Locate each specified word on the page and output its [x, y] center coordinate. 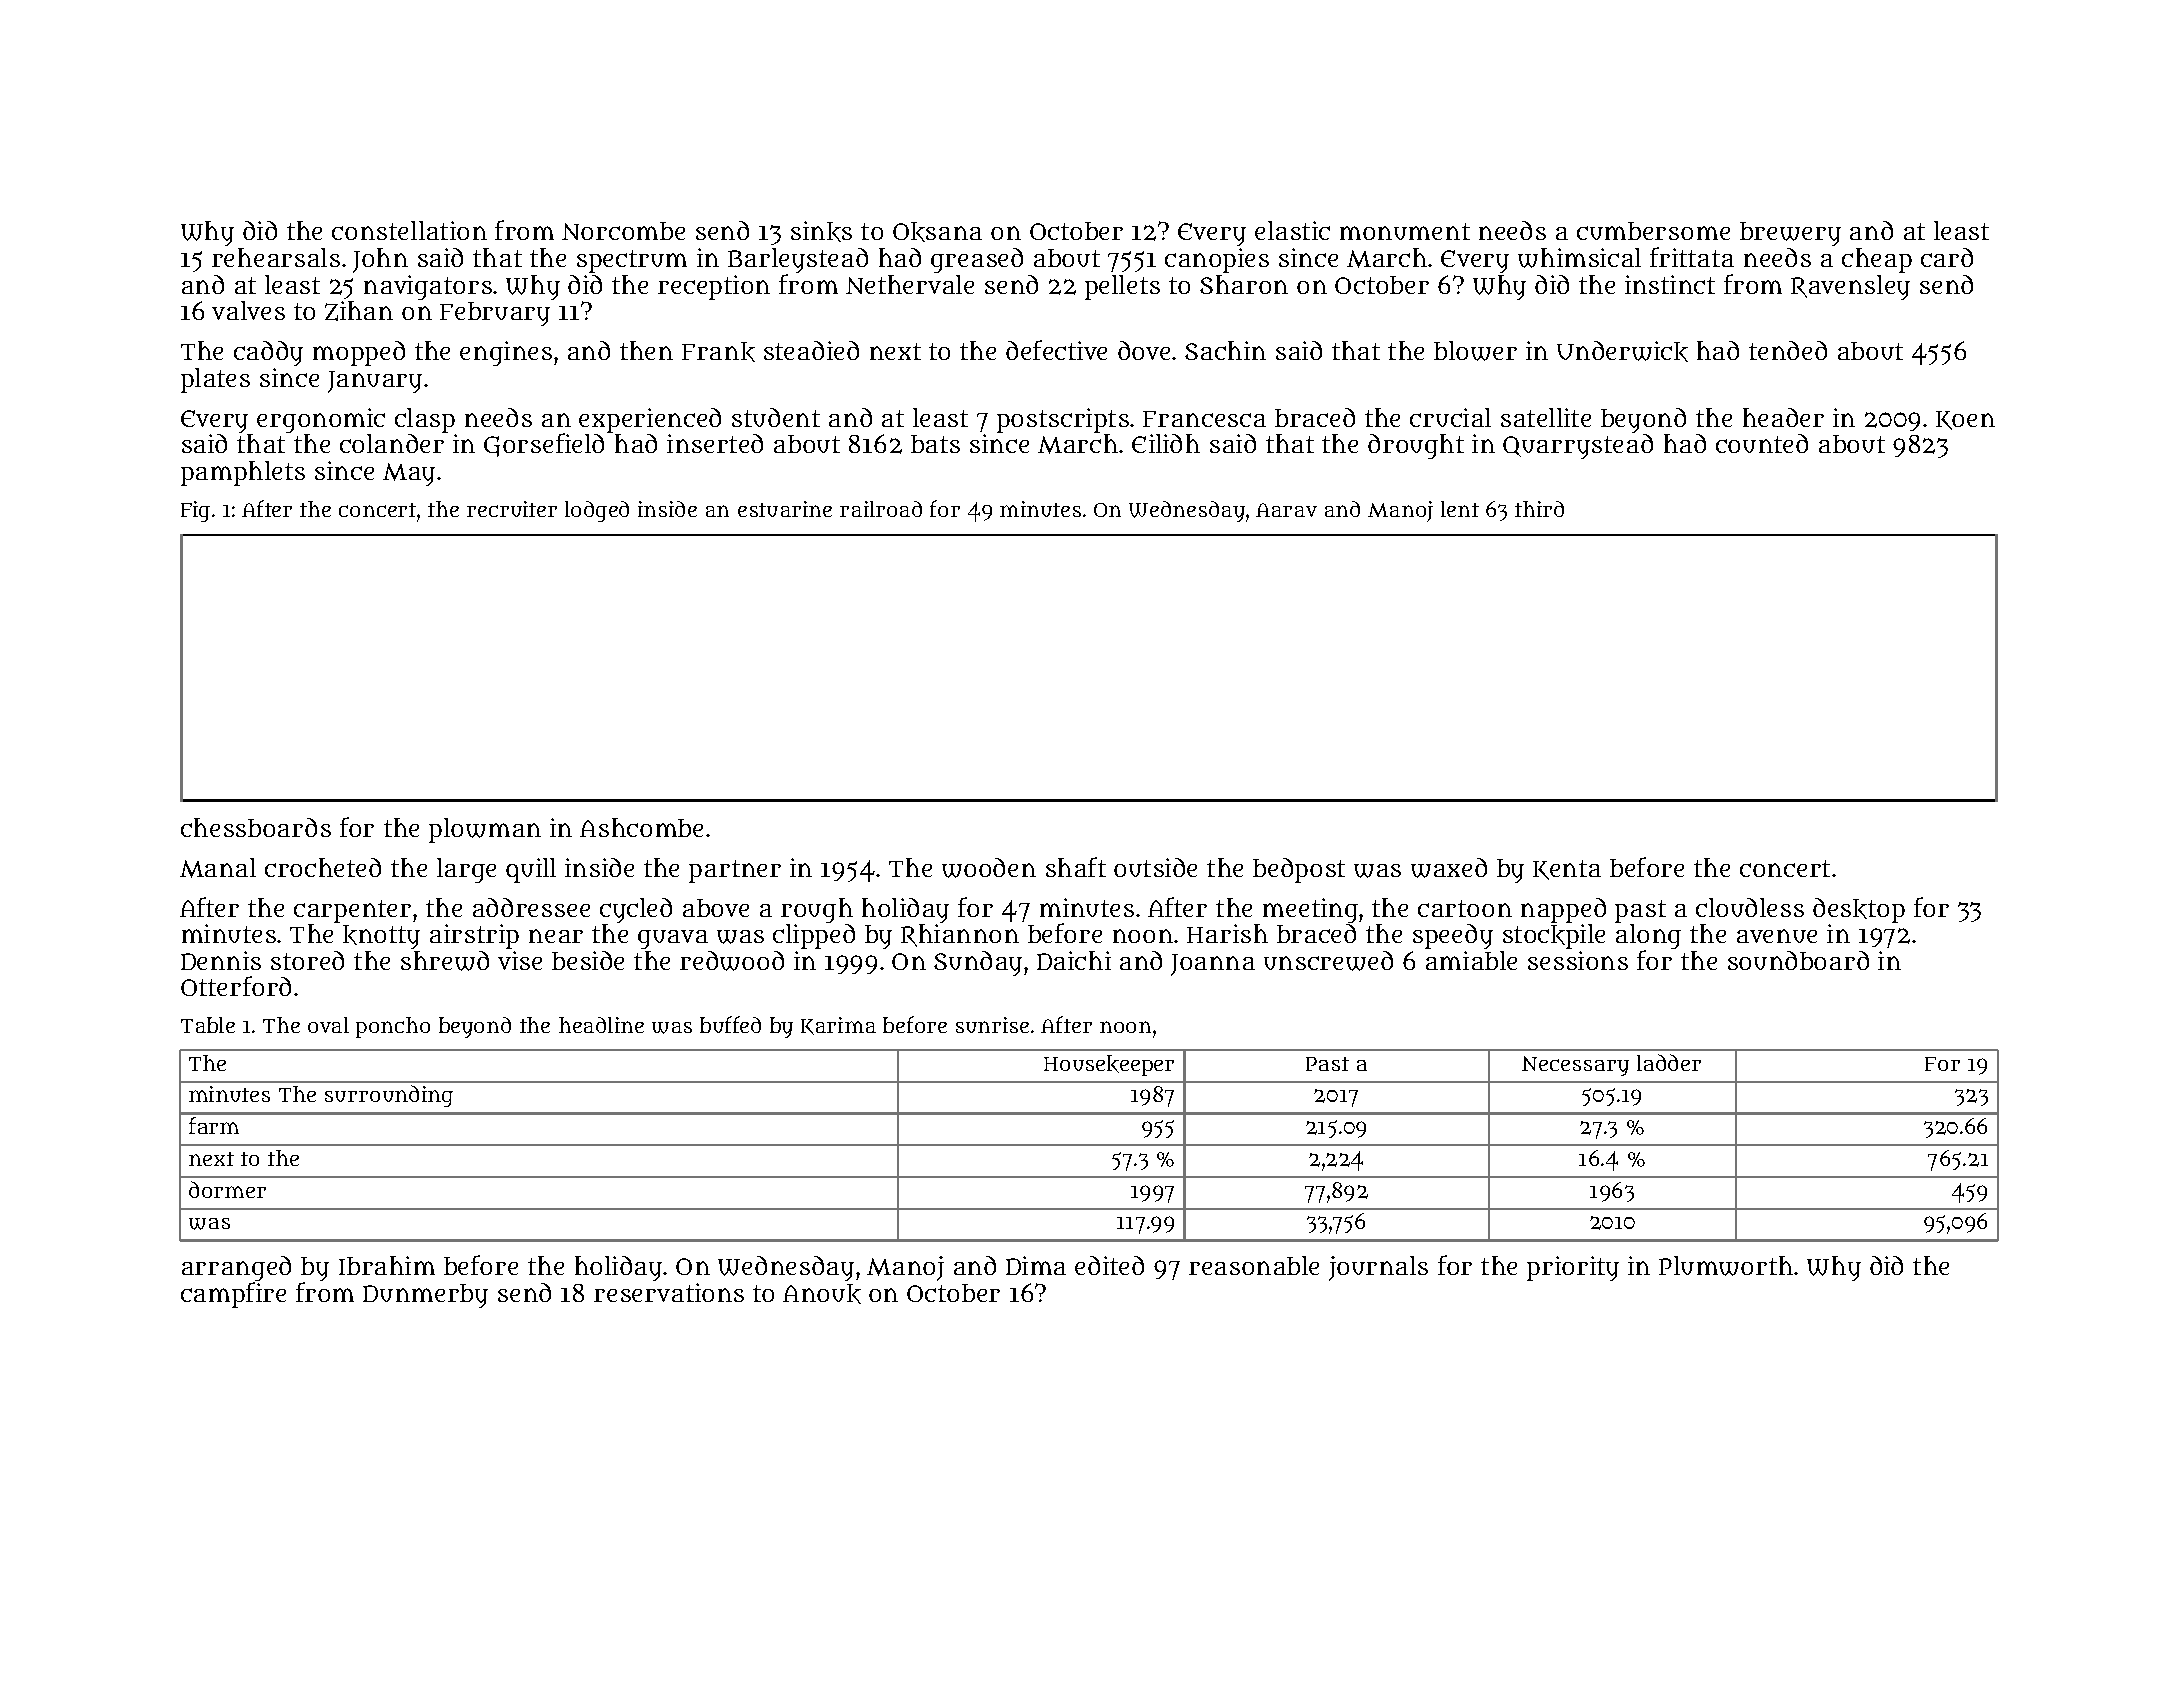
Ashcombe [641, 827]
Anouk [822, 1294]
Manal [218, 868]
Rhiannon [960, 935]
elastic [1292, 230]
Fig [195, 511]
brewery [1790, 234]
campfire [233, 1295]
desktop [1859, 910]
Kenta [1567, 870]
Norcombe [623, 231]
